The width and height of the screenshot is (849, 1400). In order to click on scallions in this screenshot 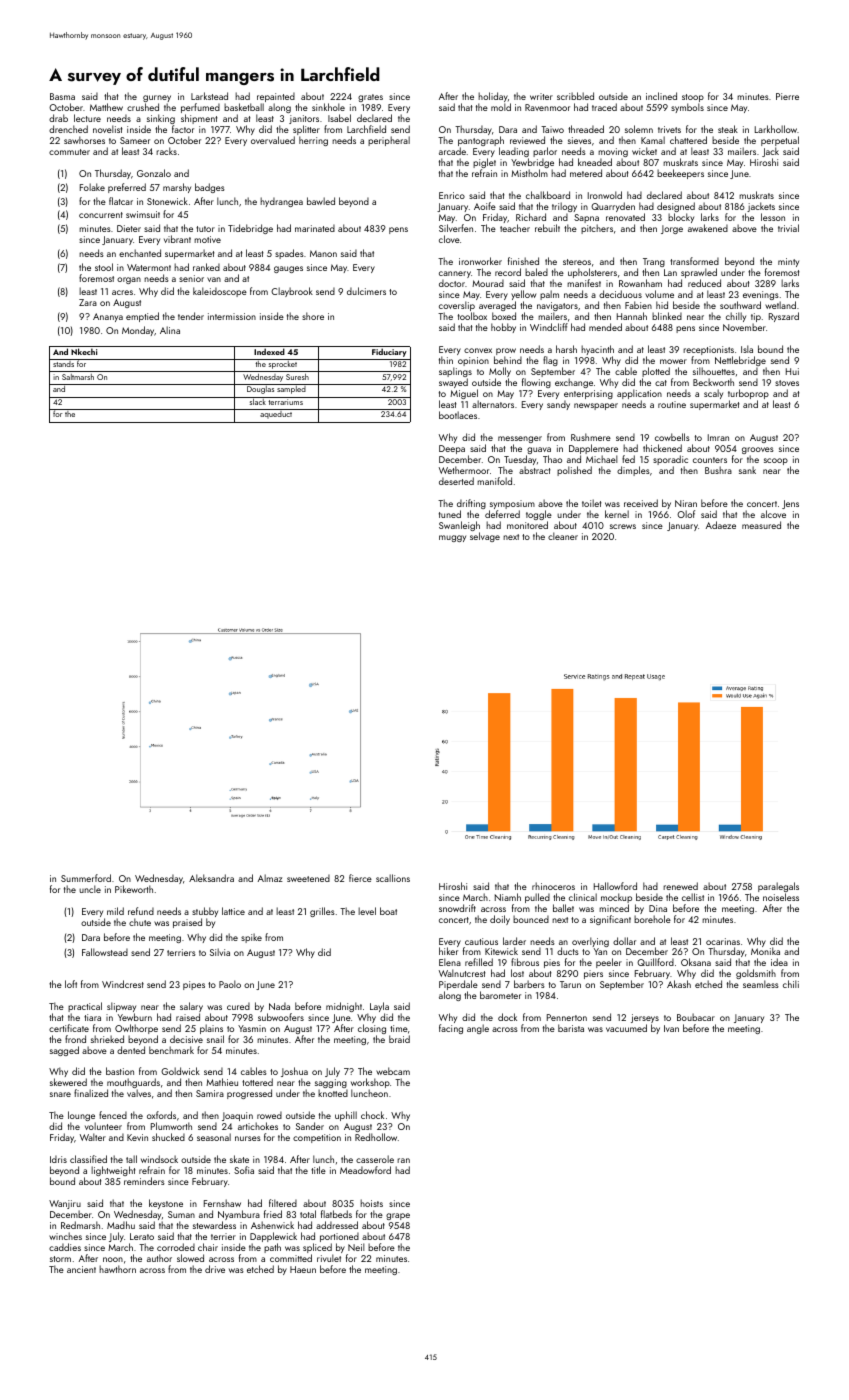, I will do `click(393, 878)`.
